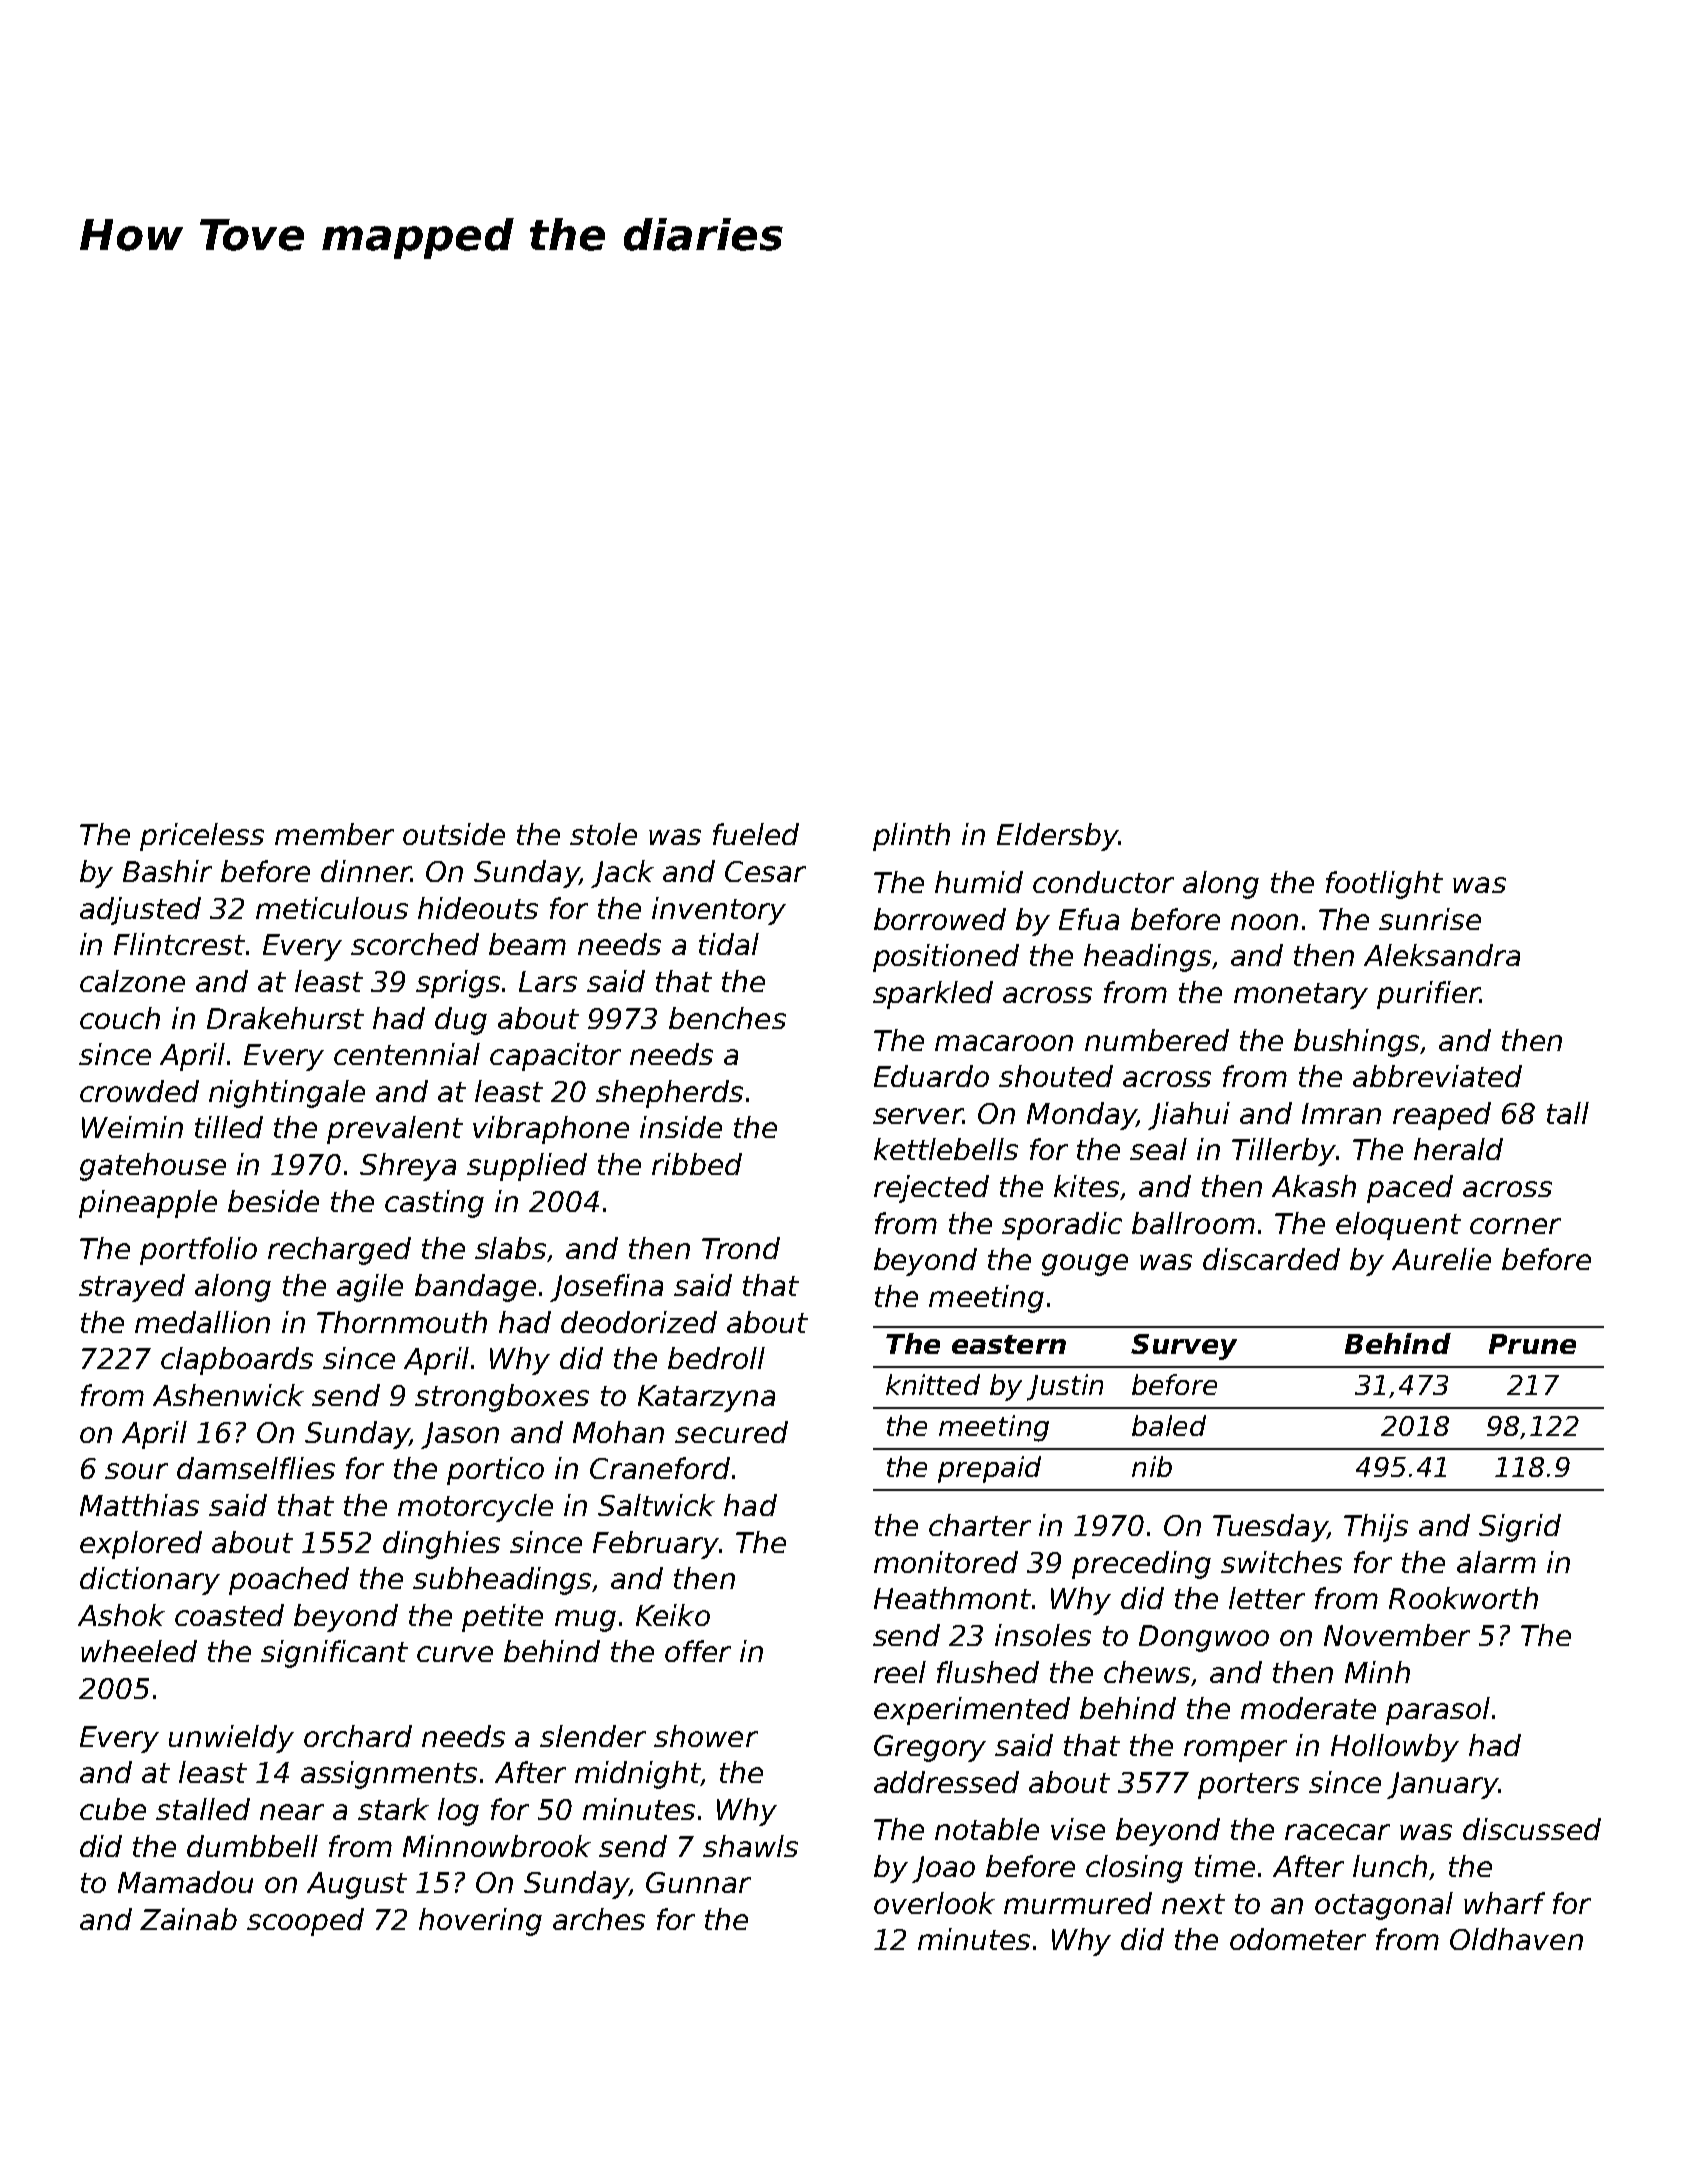 The height and width of the screenshot is (2178, 1683). What do you see at coordinates (933, 1384) in the screenshot?
I see `knitted` at bounding box center [933, 1384].
